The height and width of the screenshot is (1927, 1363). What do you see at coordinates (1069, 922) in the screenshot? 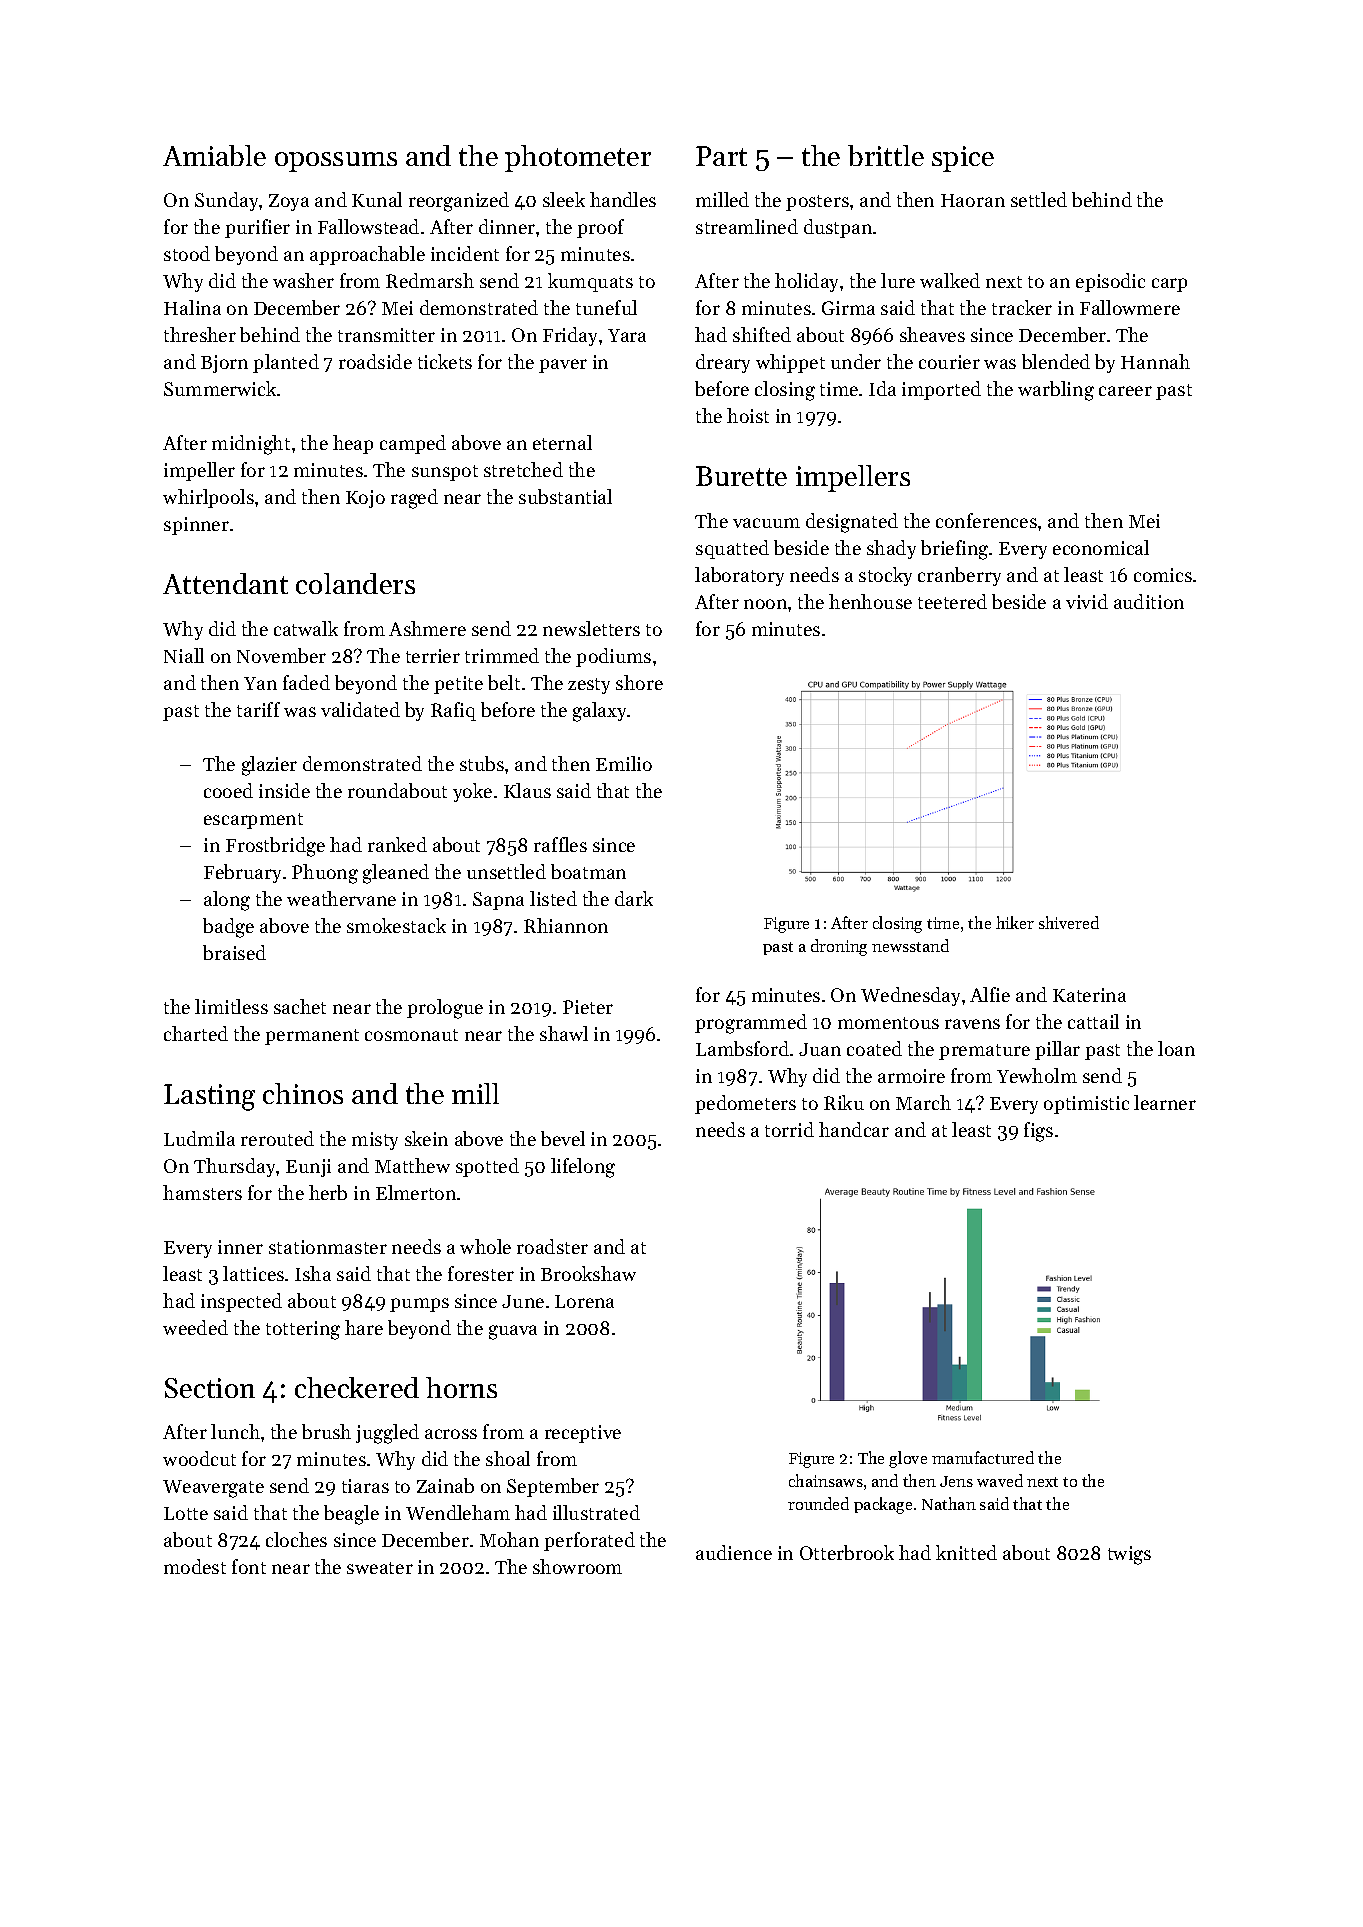
I see `shivered` at bounding box center [1069, 922].
